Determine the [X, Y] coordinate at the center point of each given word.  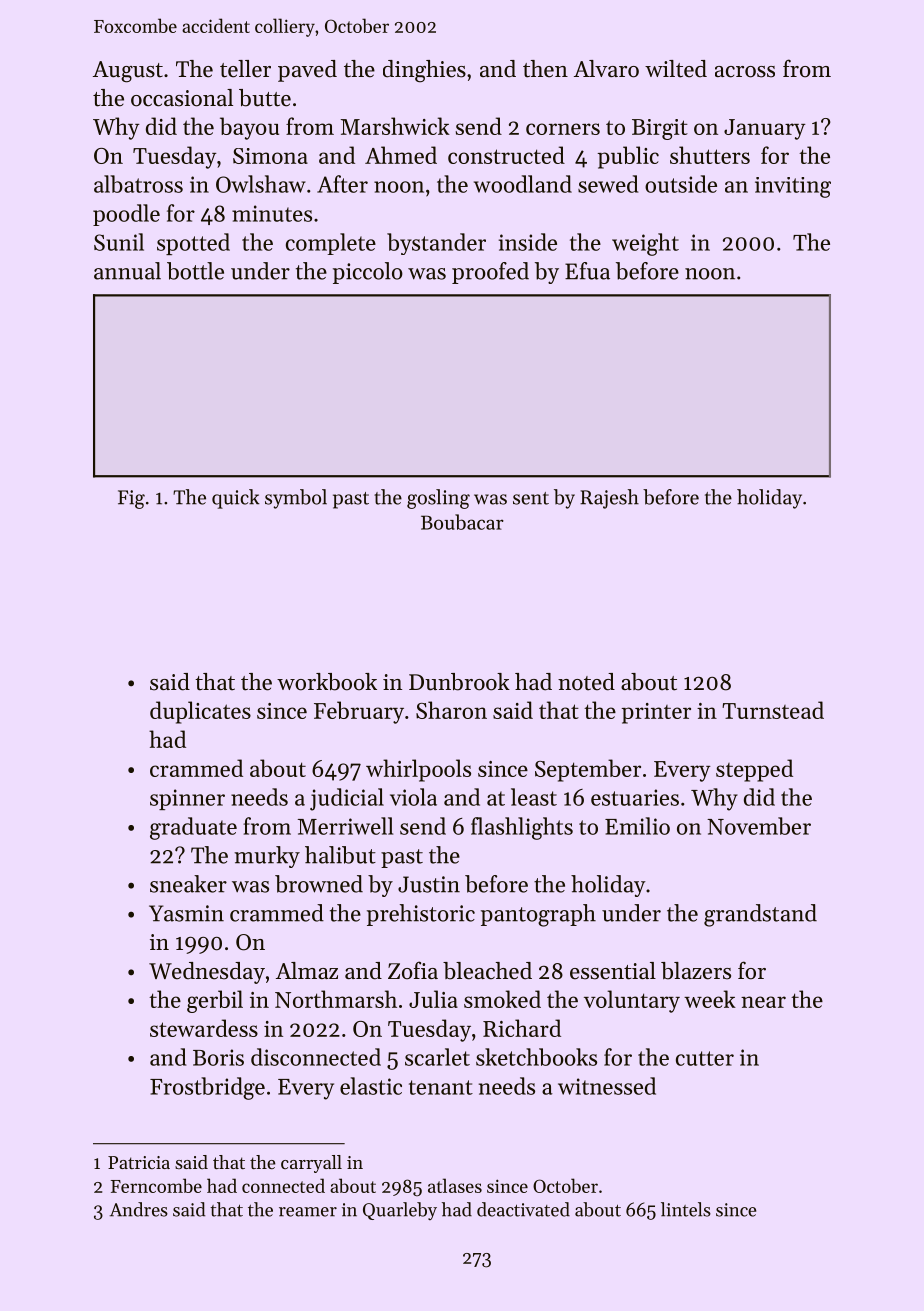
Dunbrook [459, 682]
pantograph [538, 915]
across [745, 72]
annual [127, 271]
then [545, 69]
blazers [696, 971]
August [128, 72]
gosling [438, 499]
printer [656, 713]
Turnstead [773, 710]
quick [236, 499]
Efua [587, 271]
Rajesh [609, 499]
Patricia [139, 1162]
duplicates [200, 712]
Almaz [307, 970]
